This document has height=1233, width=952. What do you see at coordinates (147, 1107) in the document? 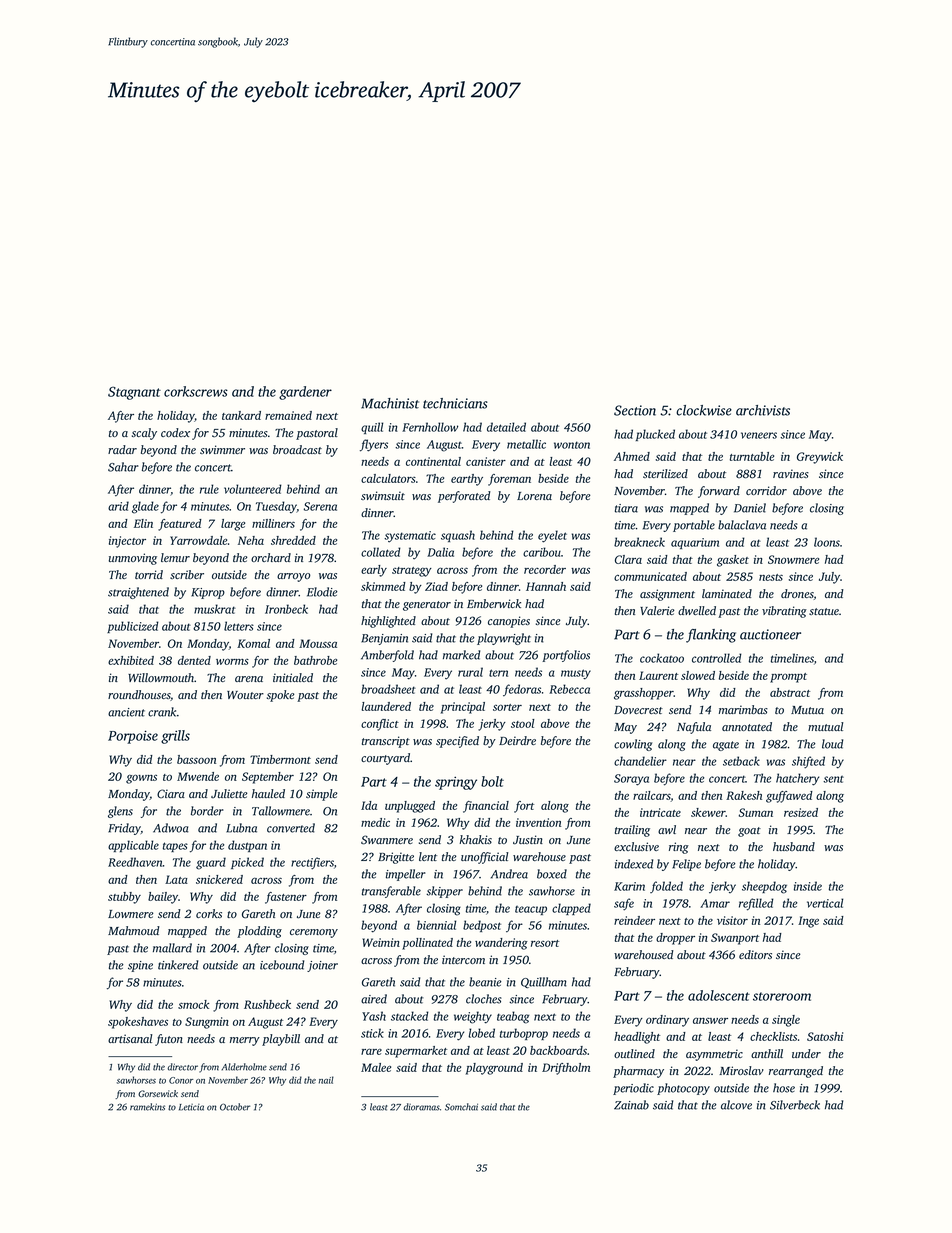
I see `ramekins` at bounding box center [147, 1107].
